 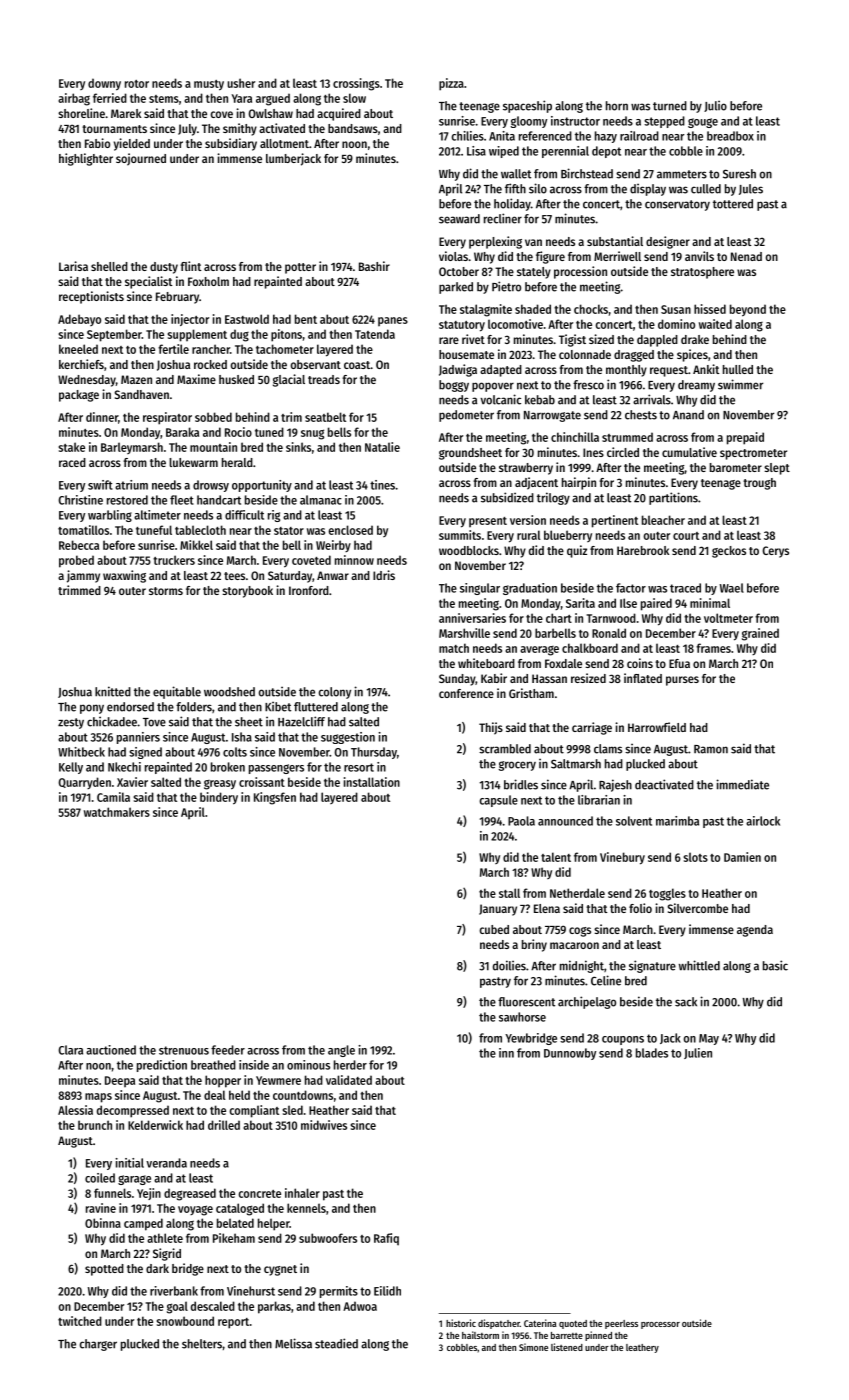 I want to click on midwives, so click(x=324, y=1125).
